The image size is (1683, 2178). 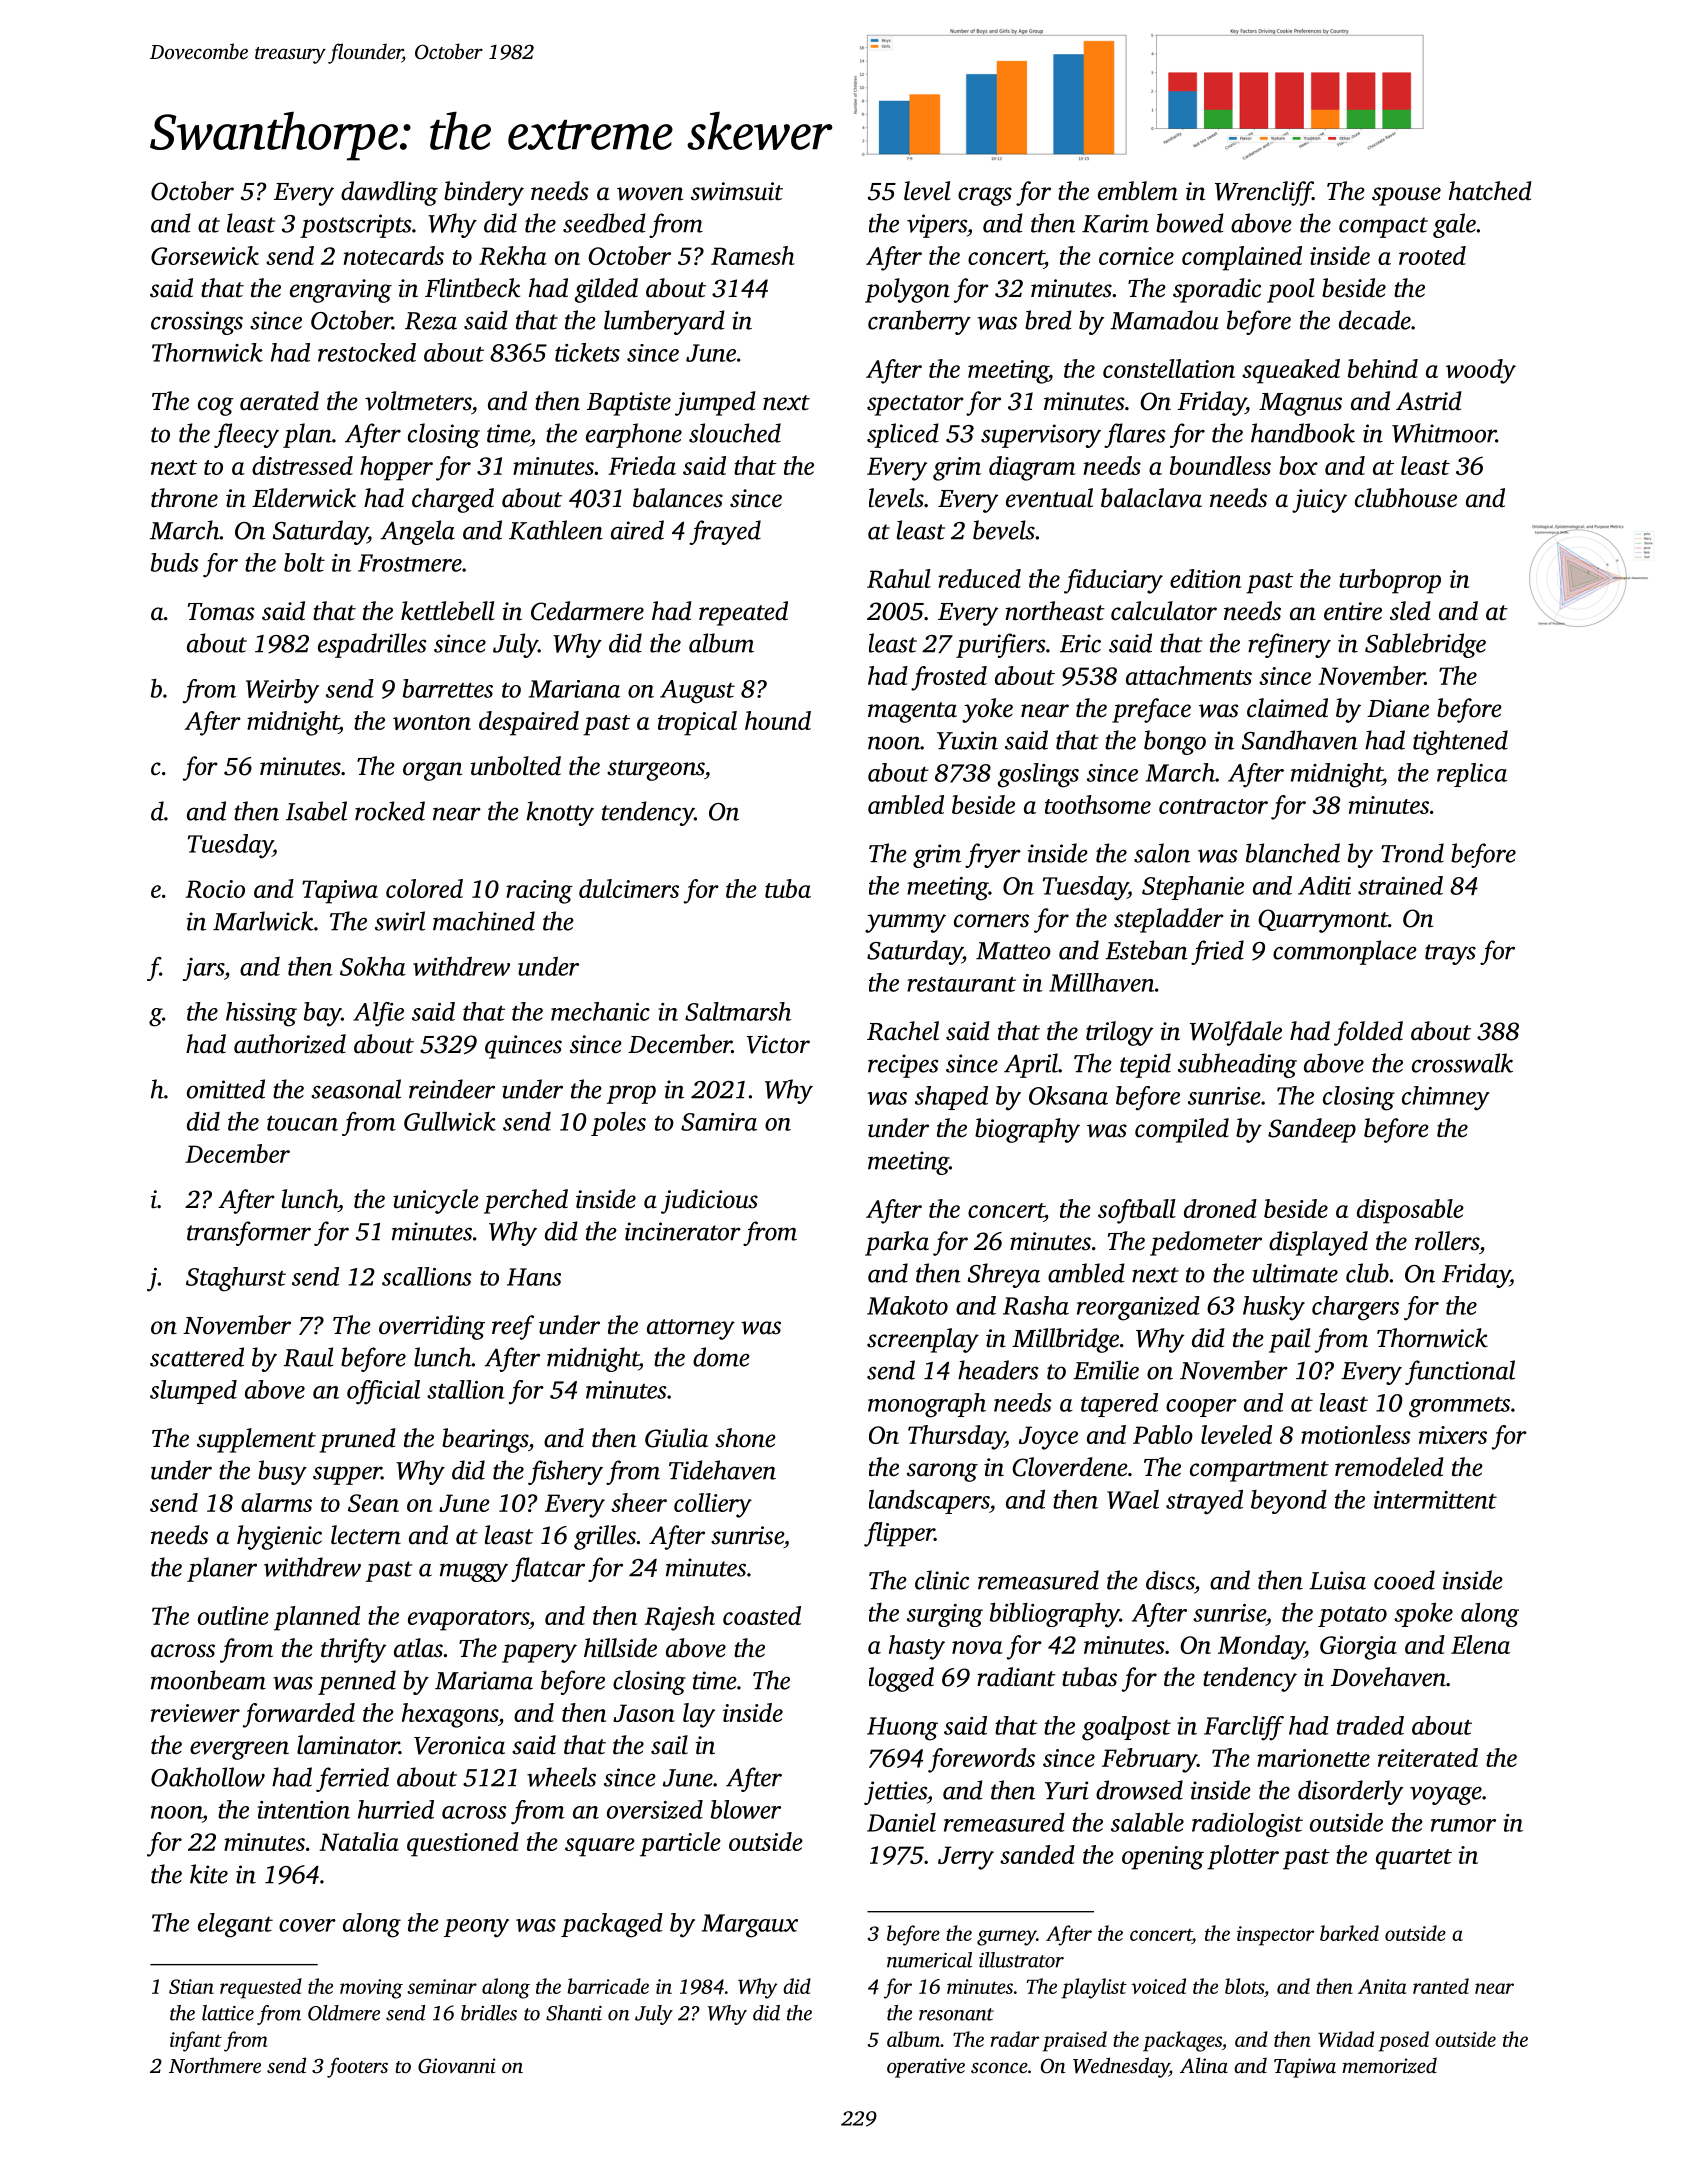 What do you see at coordinates (1353, 611) in the document?
I see `entire` at bounding box center [1353, 611].
